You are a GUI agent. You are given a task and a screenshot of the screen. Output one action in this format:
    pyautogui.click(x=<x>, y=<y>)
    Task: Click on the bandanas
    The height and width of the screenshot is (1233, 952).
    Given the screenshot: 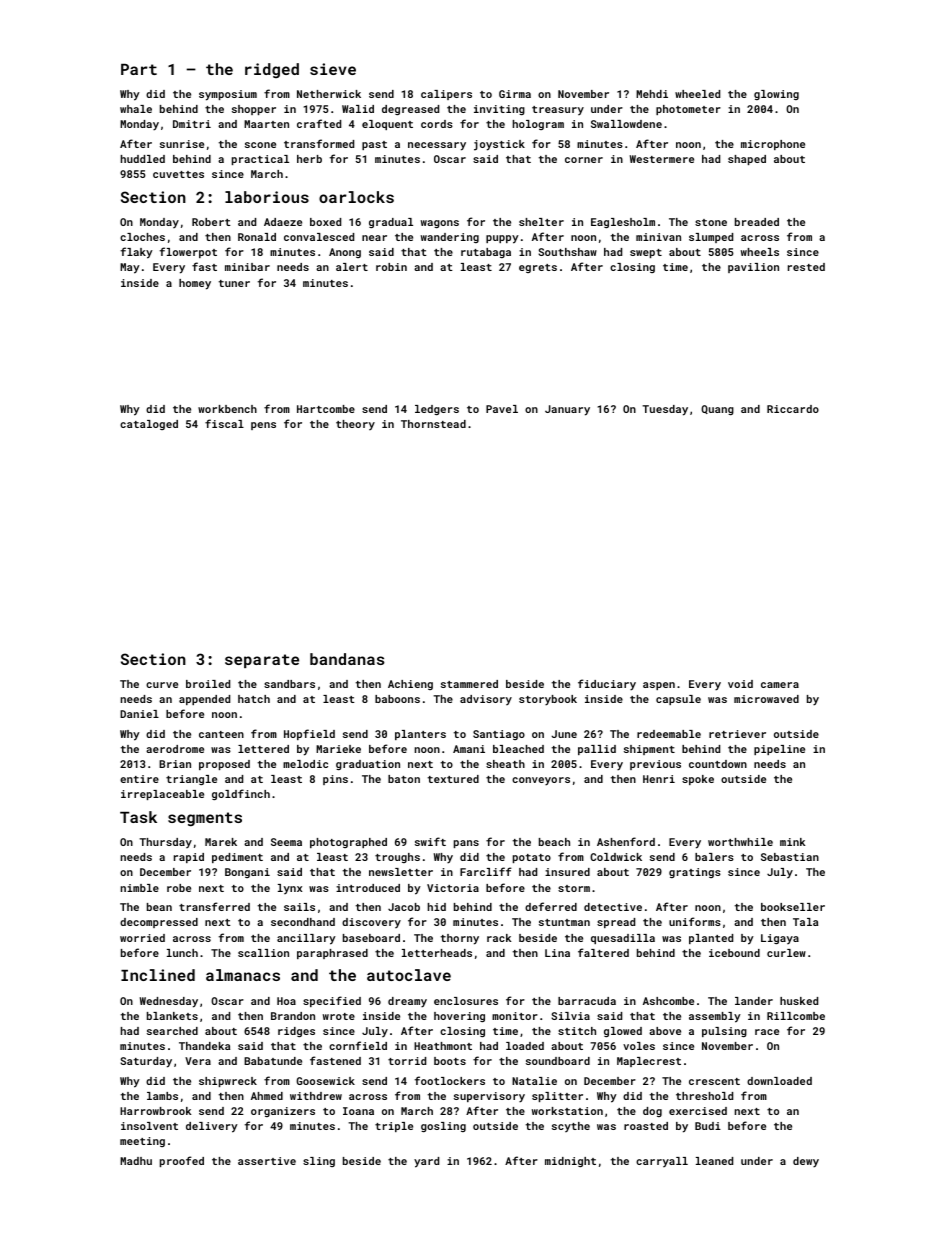 What is the action you would take?
    pyautogui.click(x=347, y=659)
